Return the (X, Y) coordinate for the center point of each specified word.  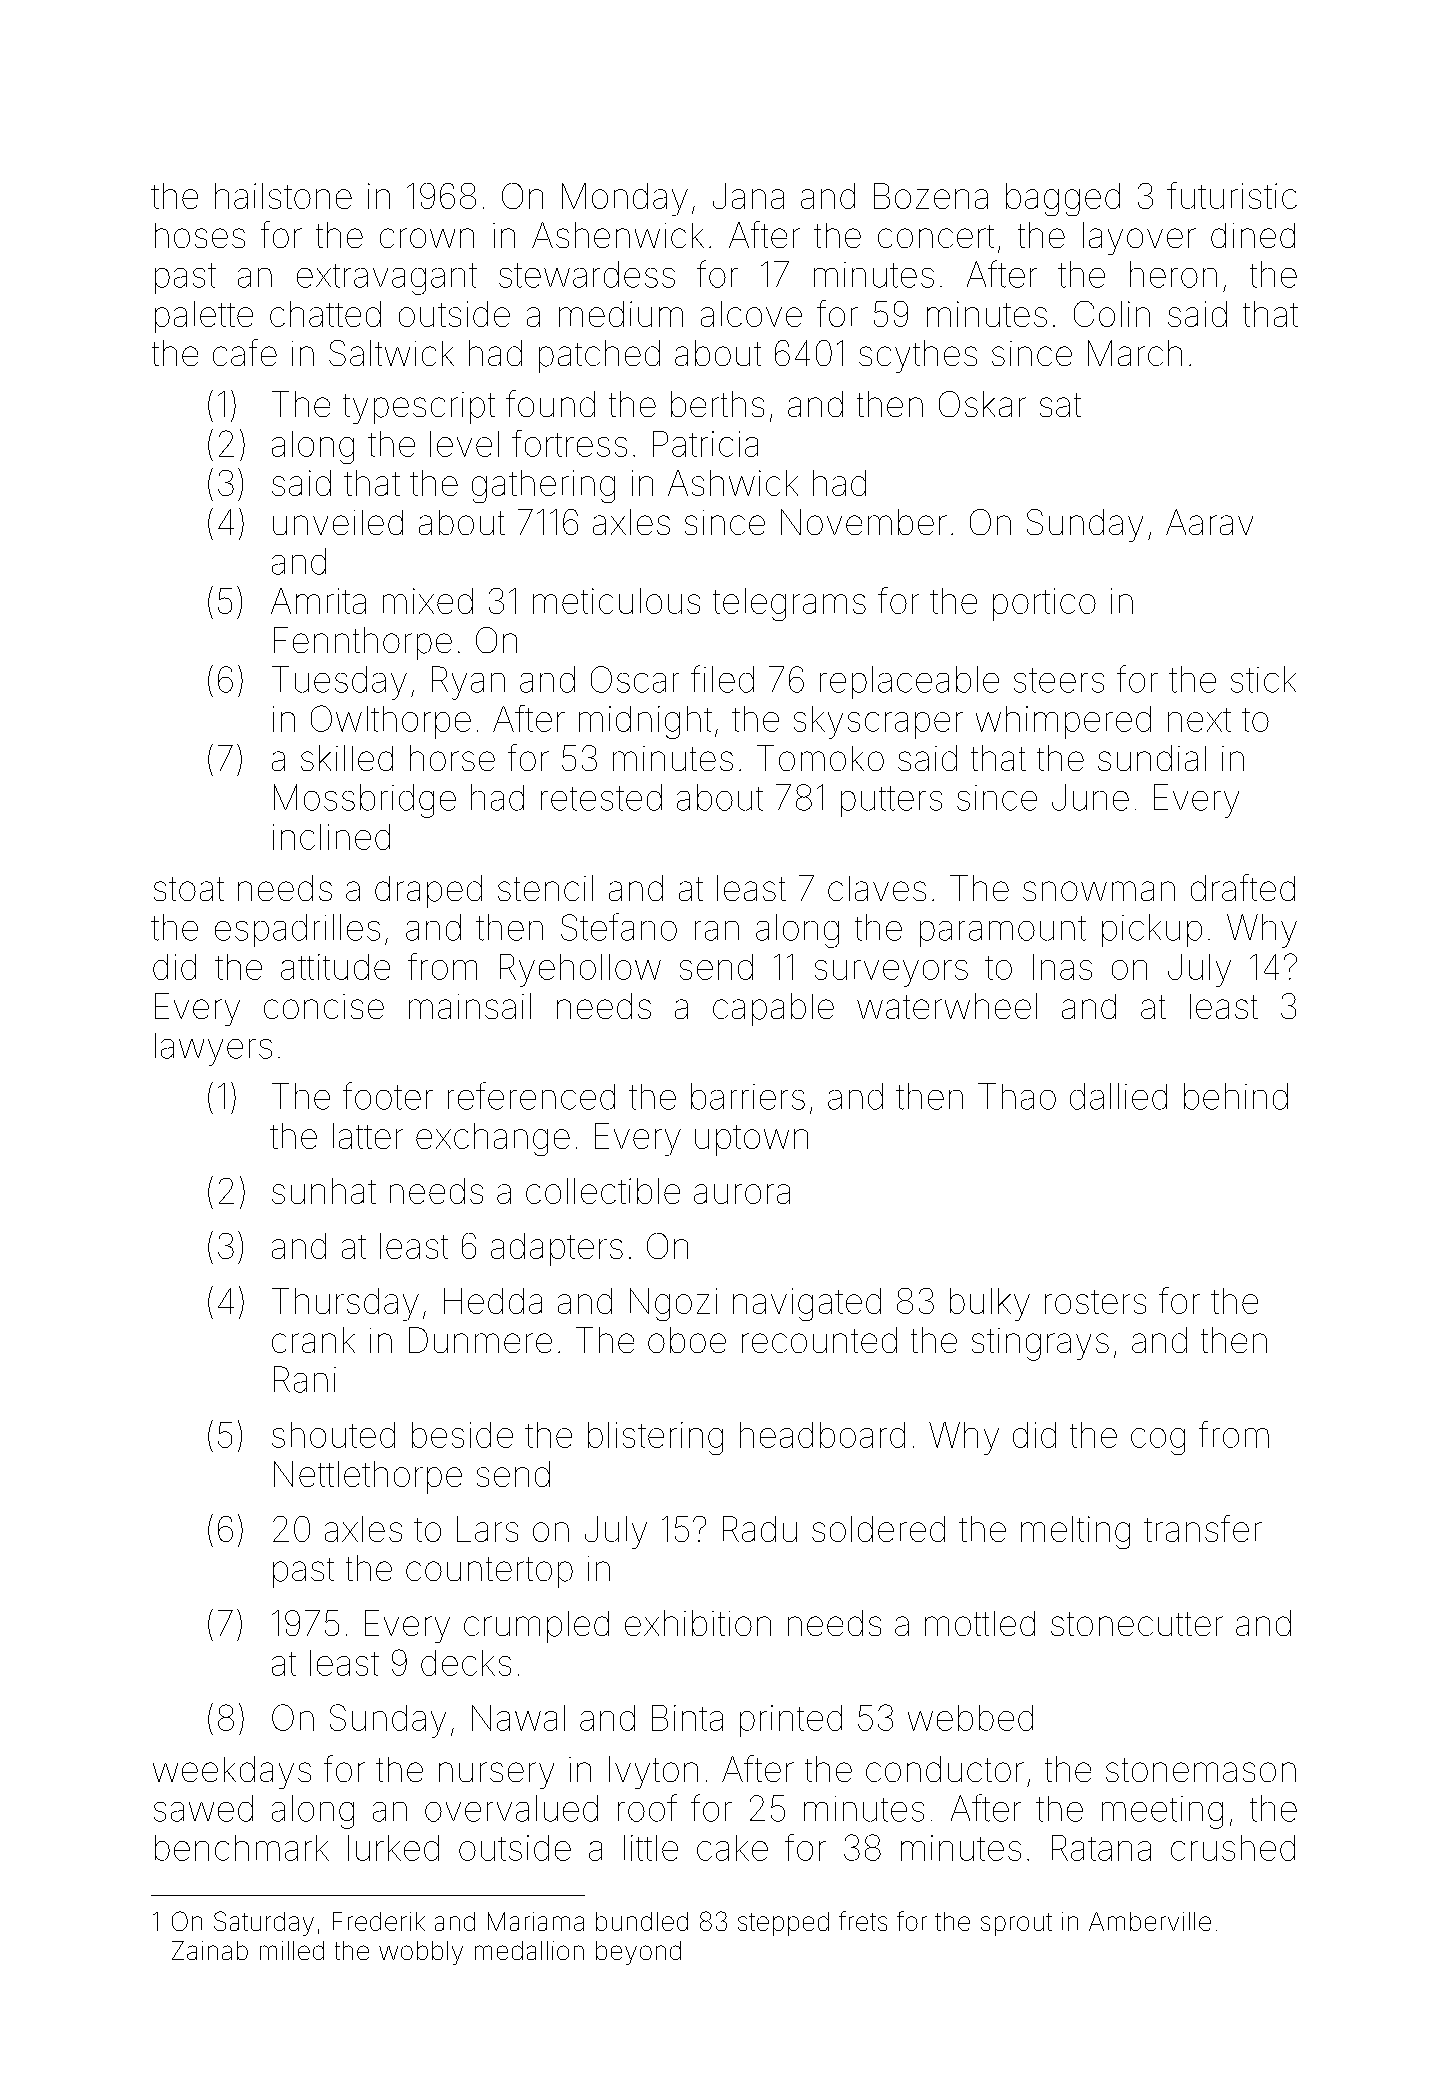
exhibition (698, 1623)
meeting (1162, 1812)
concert (936, 236)
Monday (625, 199)
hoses (200, 235)
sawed (203, 1808)
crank (313, 1340)
